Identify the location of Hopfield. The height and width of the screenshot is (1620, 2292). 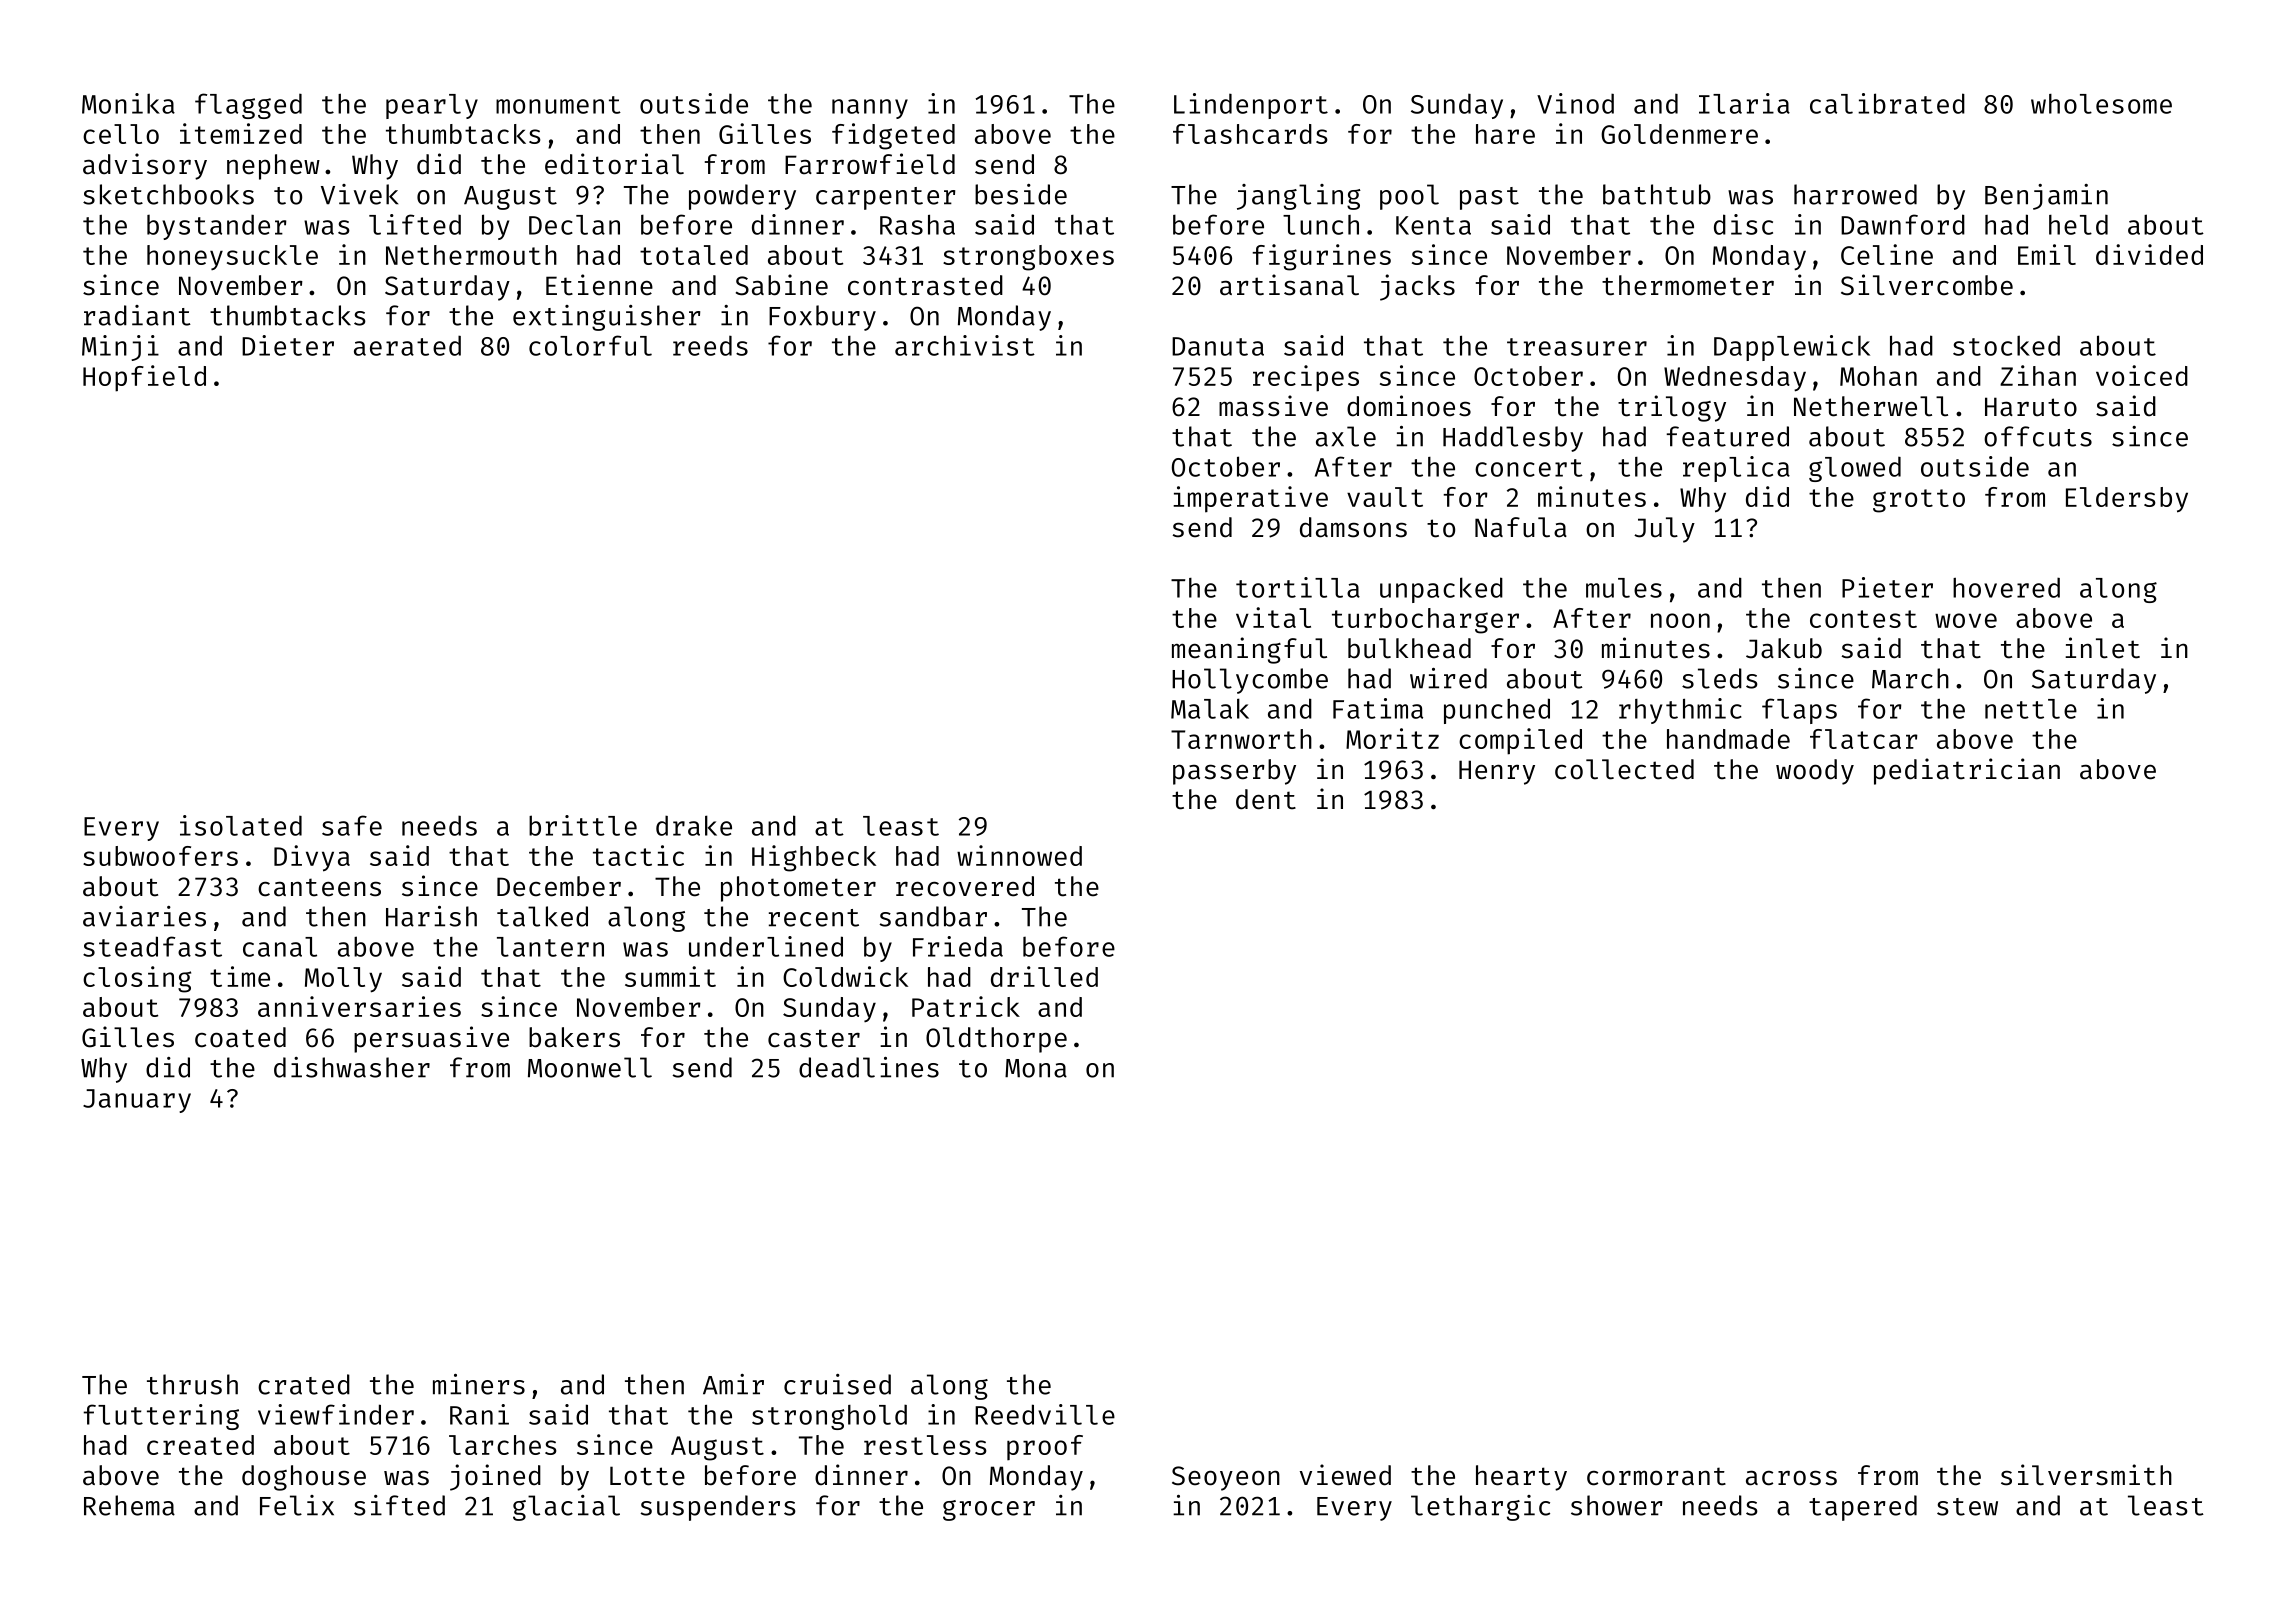
(144, 378).
